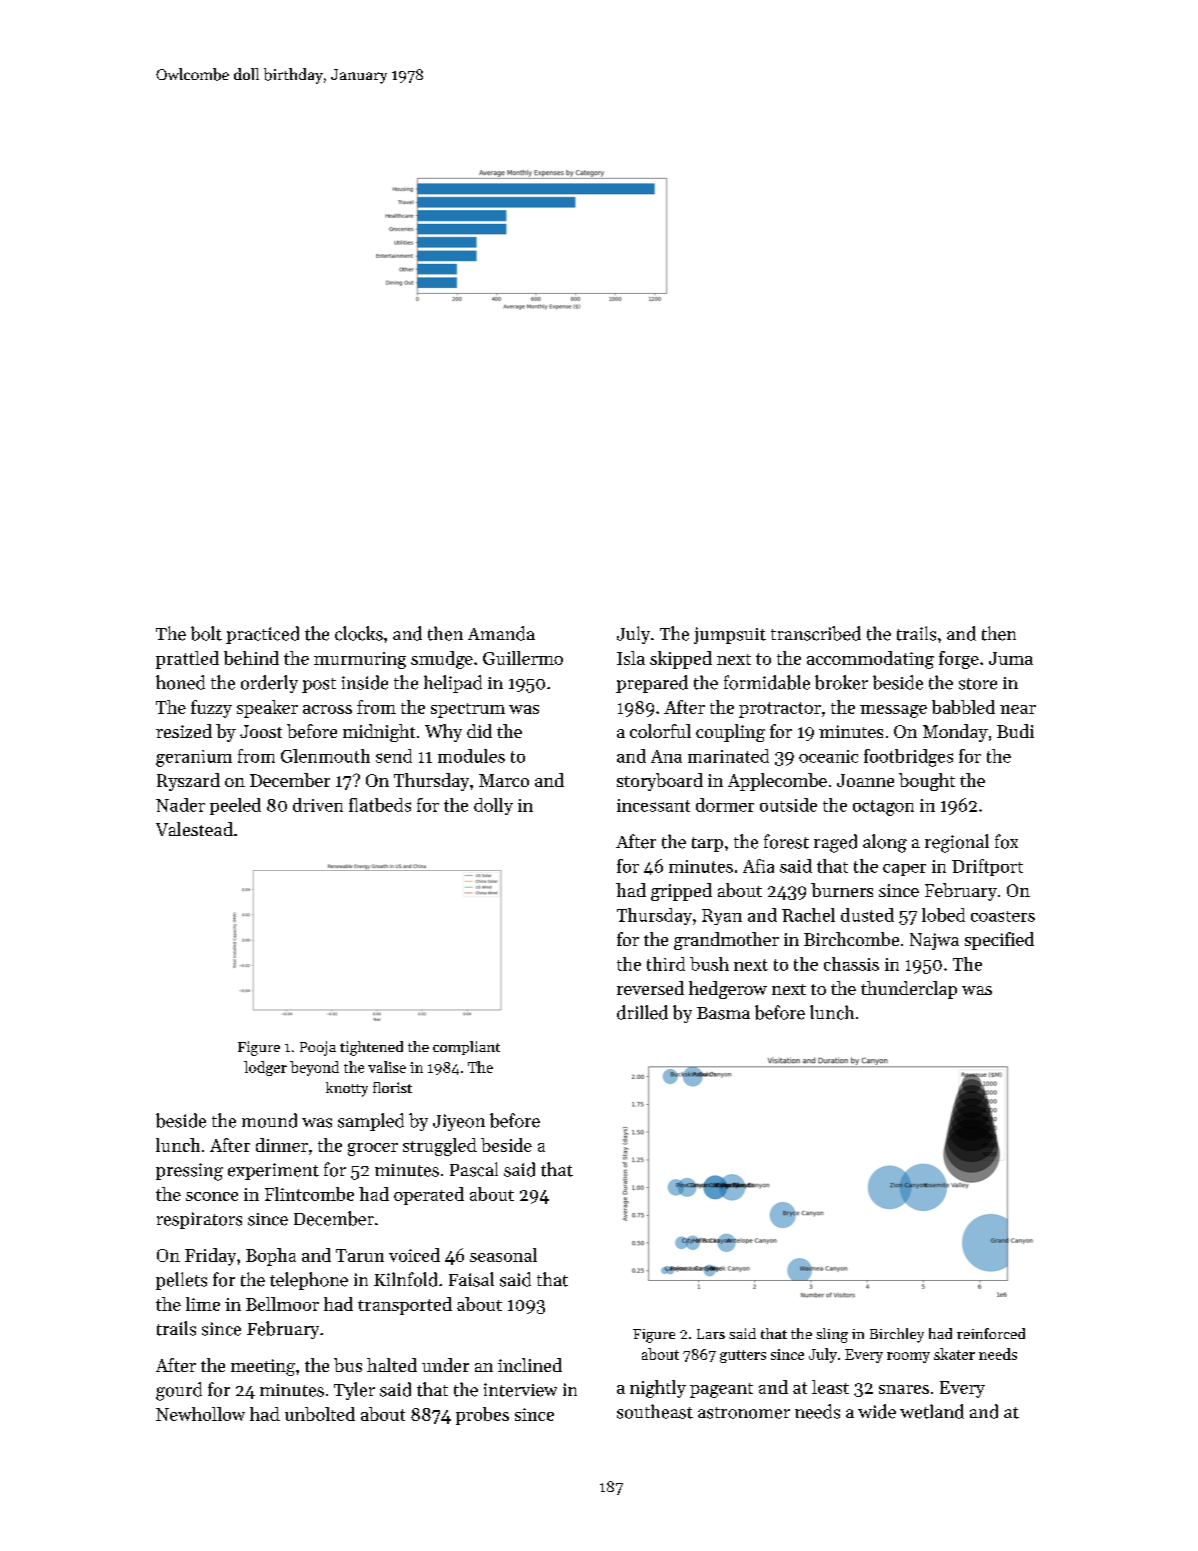  What do you see at coordinates (359, 633) in the document?
I see `clocks` at bounding box center [359, 633].
